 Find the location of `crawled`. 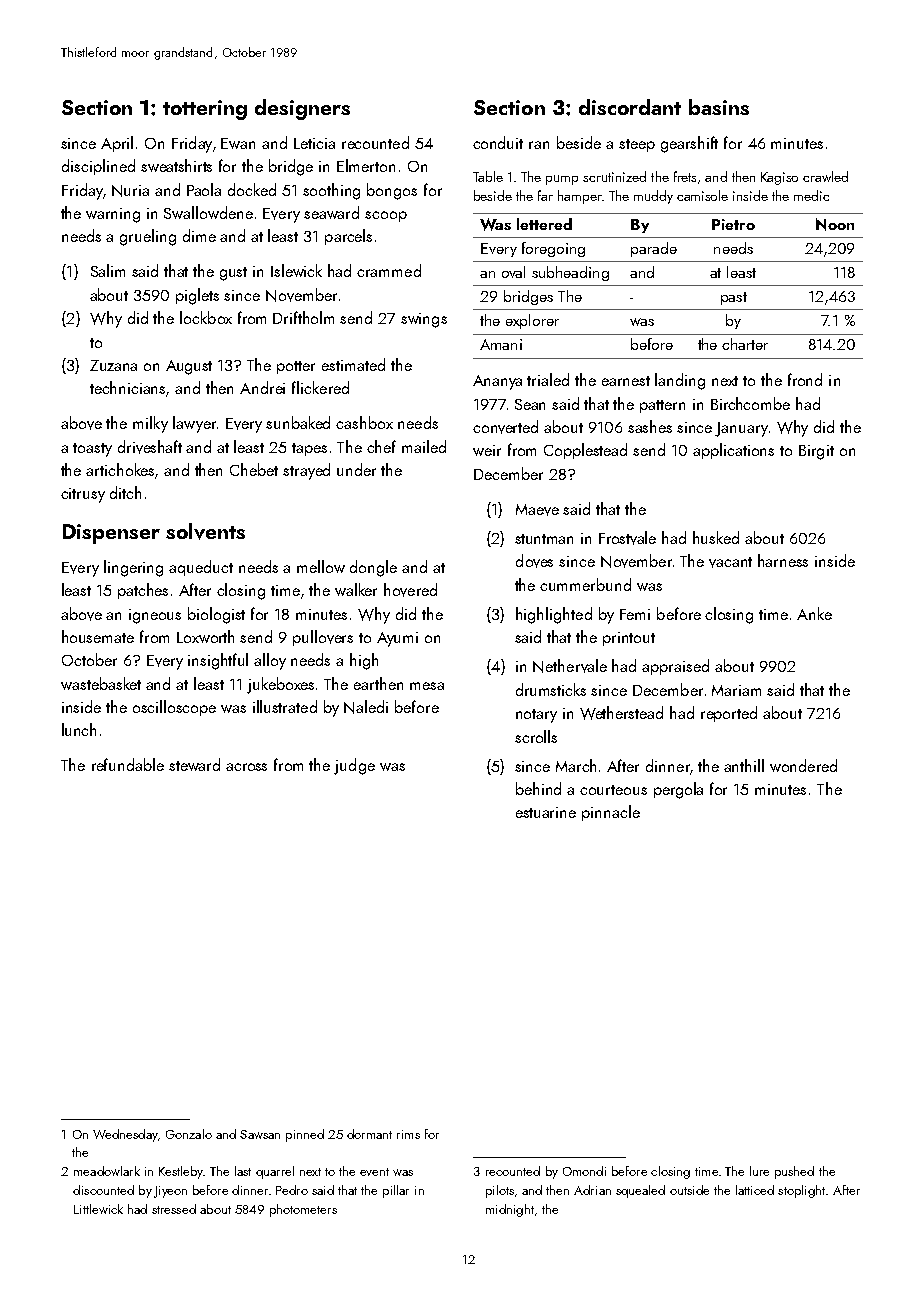

crawled is located at coordinates (825, 176).
